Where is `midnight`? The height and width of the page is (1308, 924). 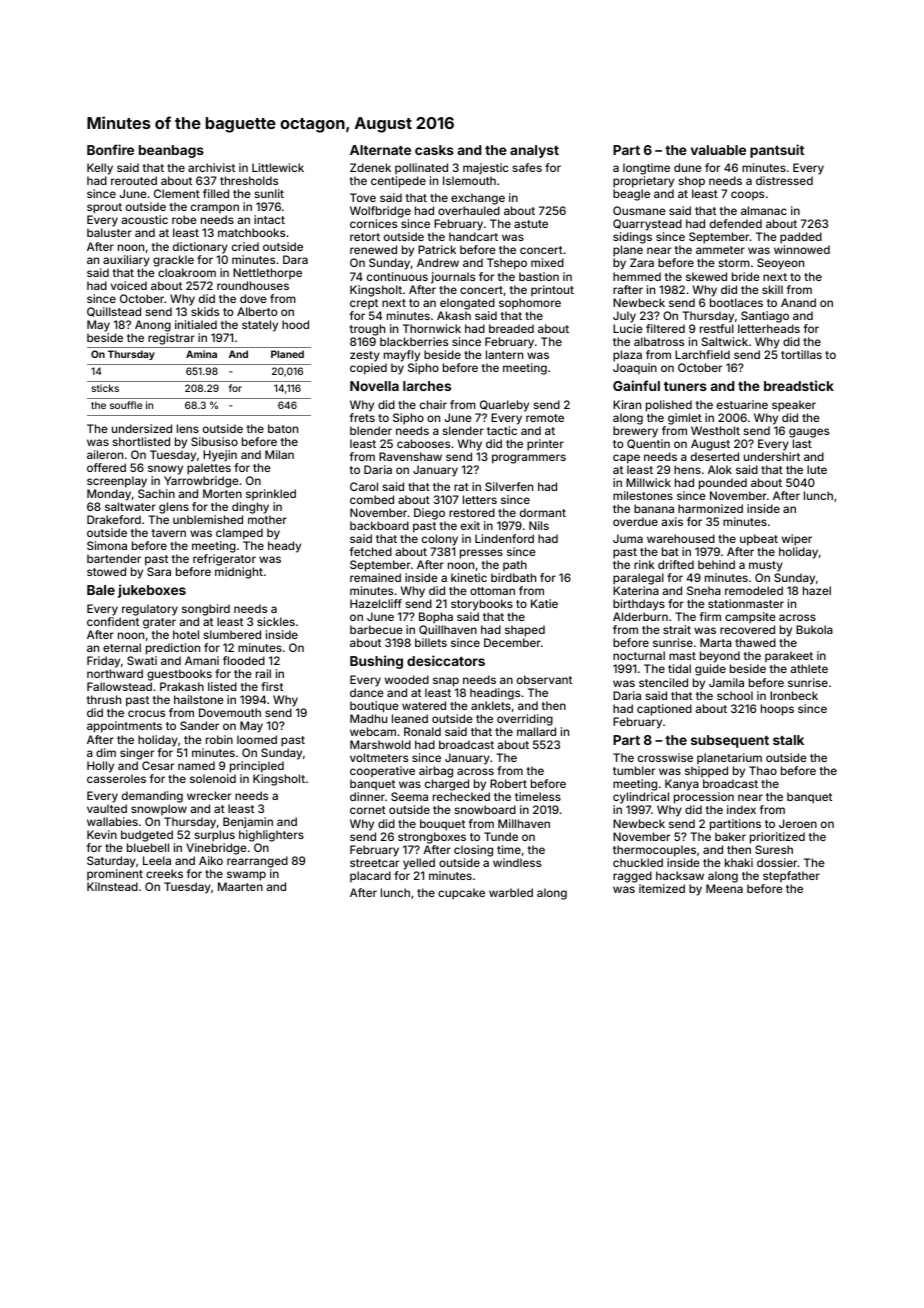
midnight is located at coordinates (239, 573).
